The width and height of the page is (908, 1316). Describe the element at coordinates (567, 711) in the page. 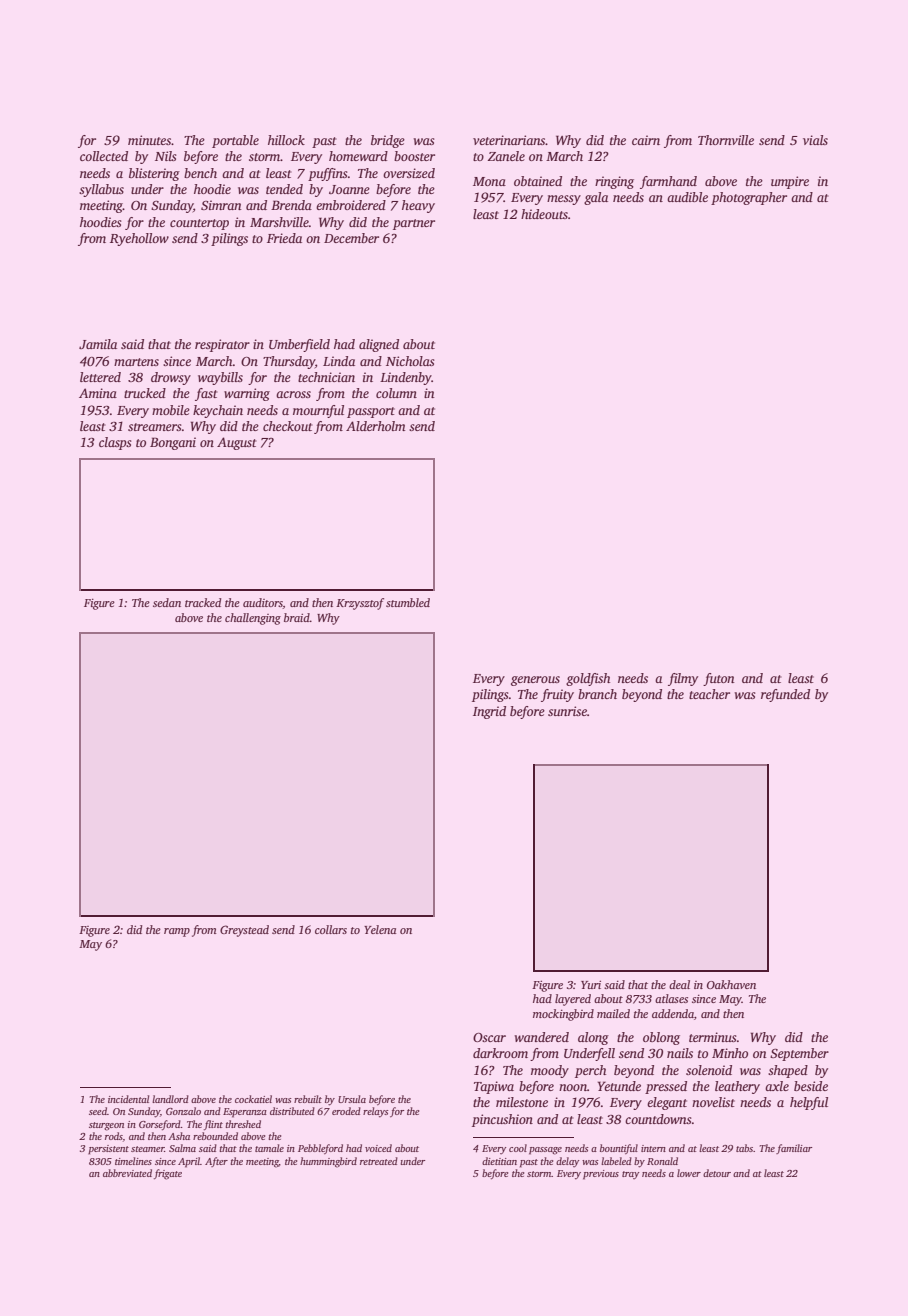

I see `sunrise` at that location.
